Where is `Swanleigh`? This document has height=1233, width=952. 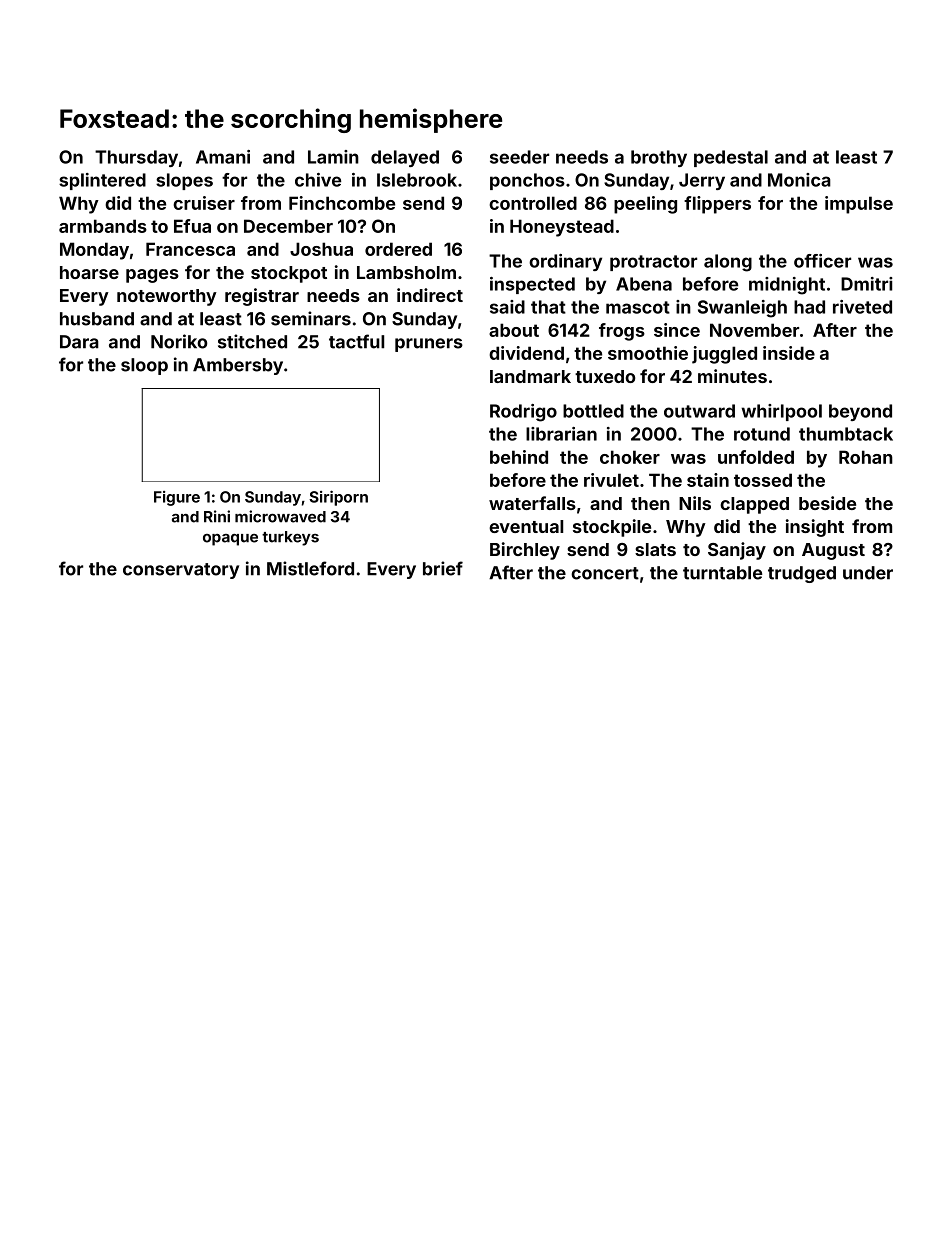 Swanleigh is located at coordinates (742, 309).
